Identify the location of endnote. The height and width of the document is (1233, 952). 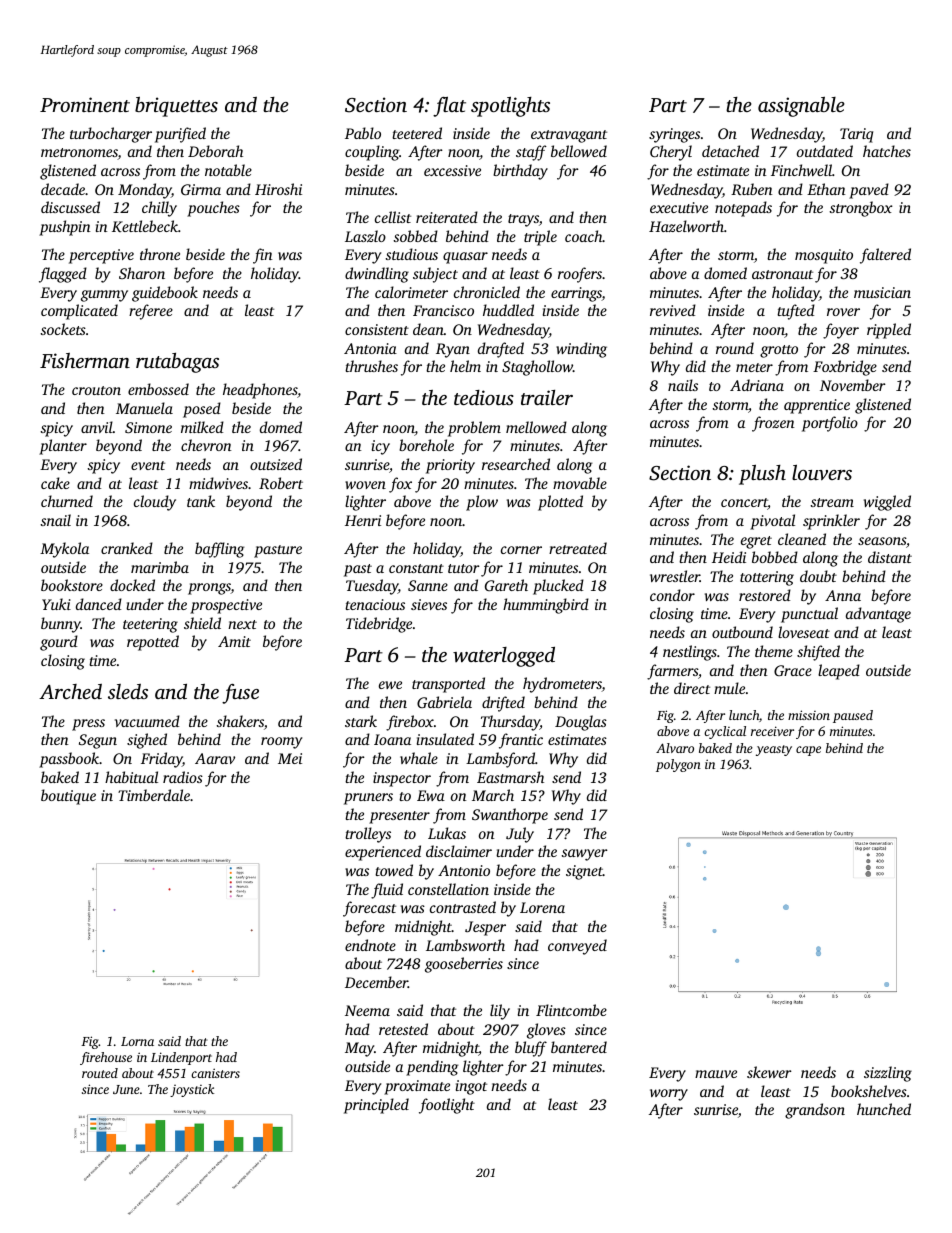
(370, 945).
